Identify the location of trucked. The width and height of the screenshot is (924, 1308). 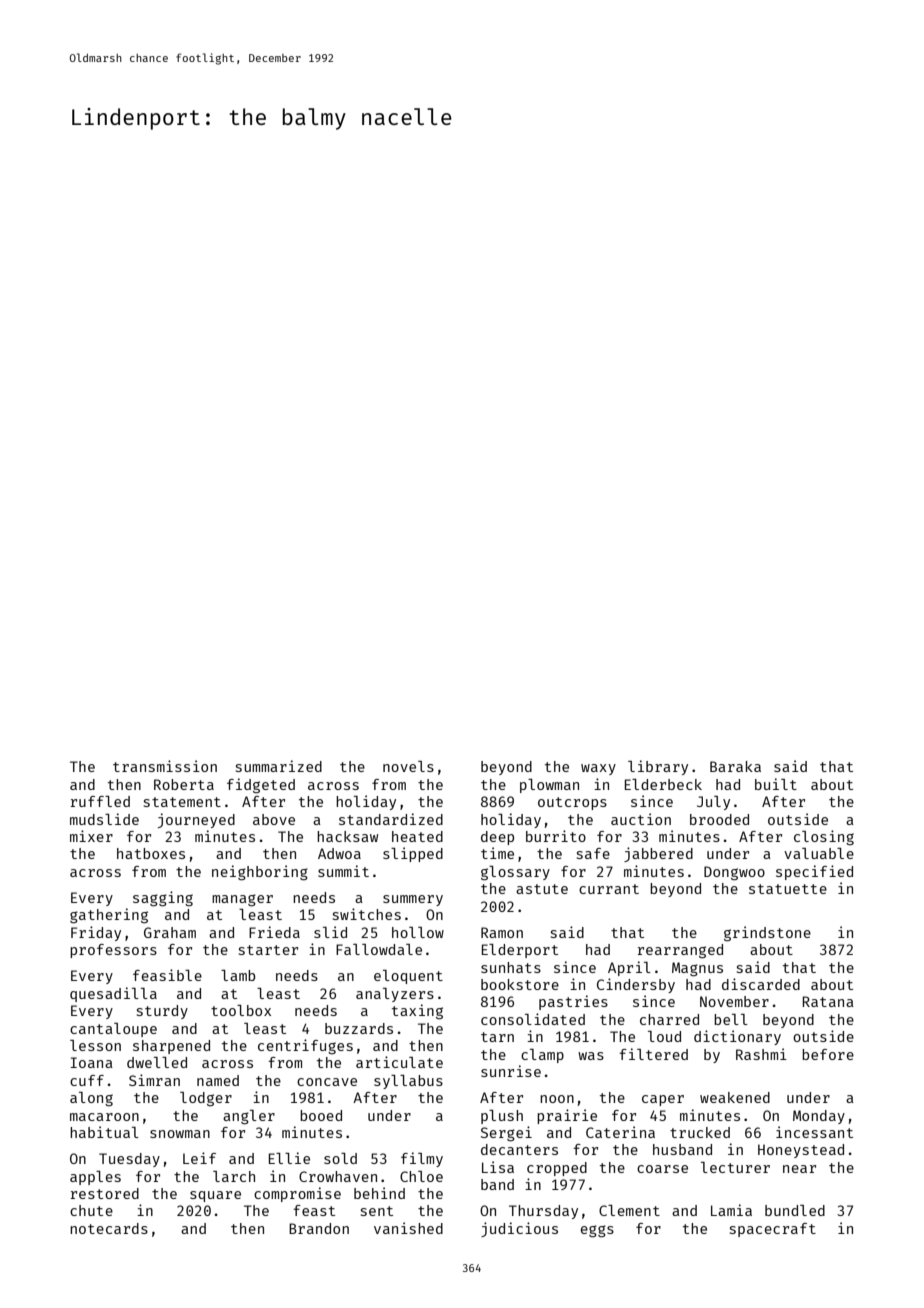
(700, 1132).
